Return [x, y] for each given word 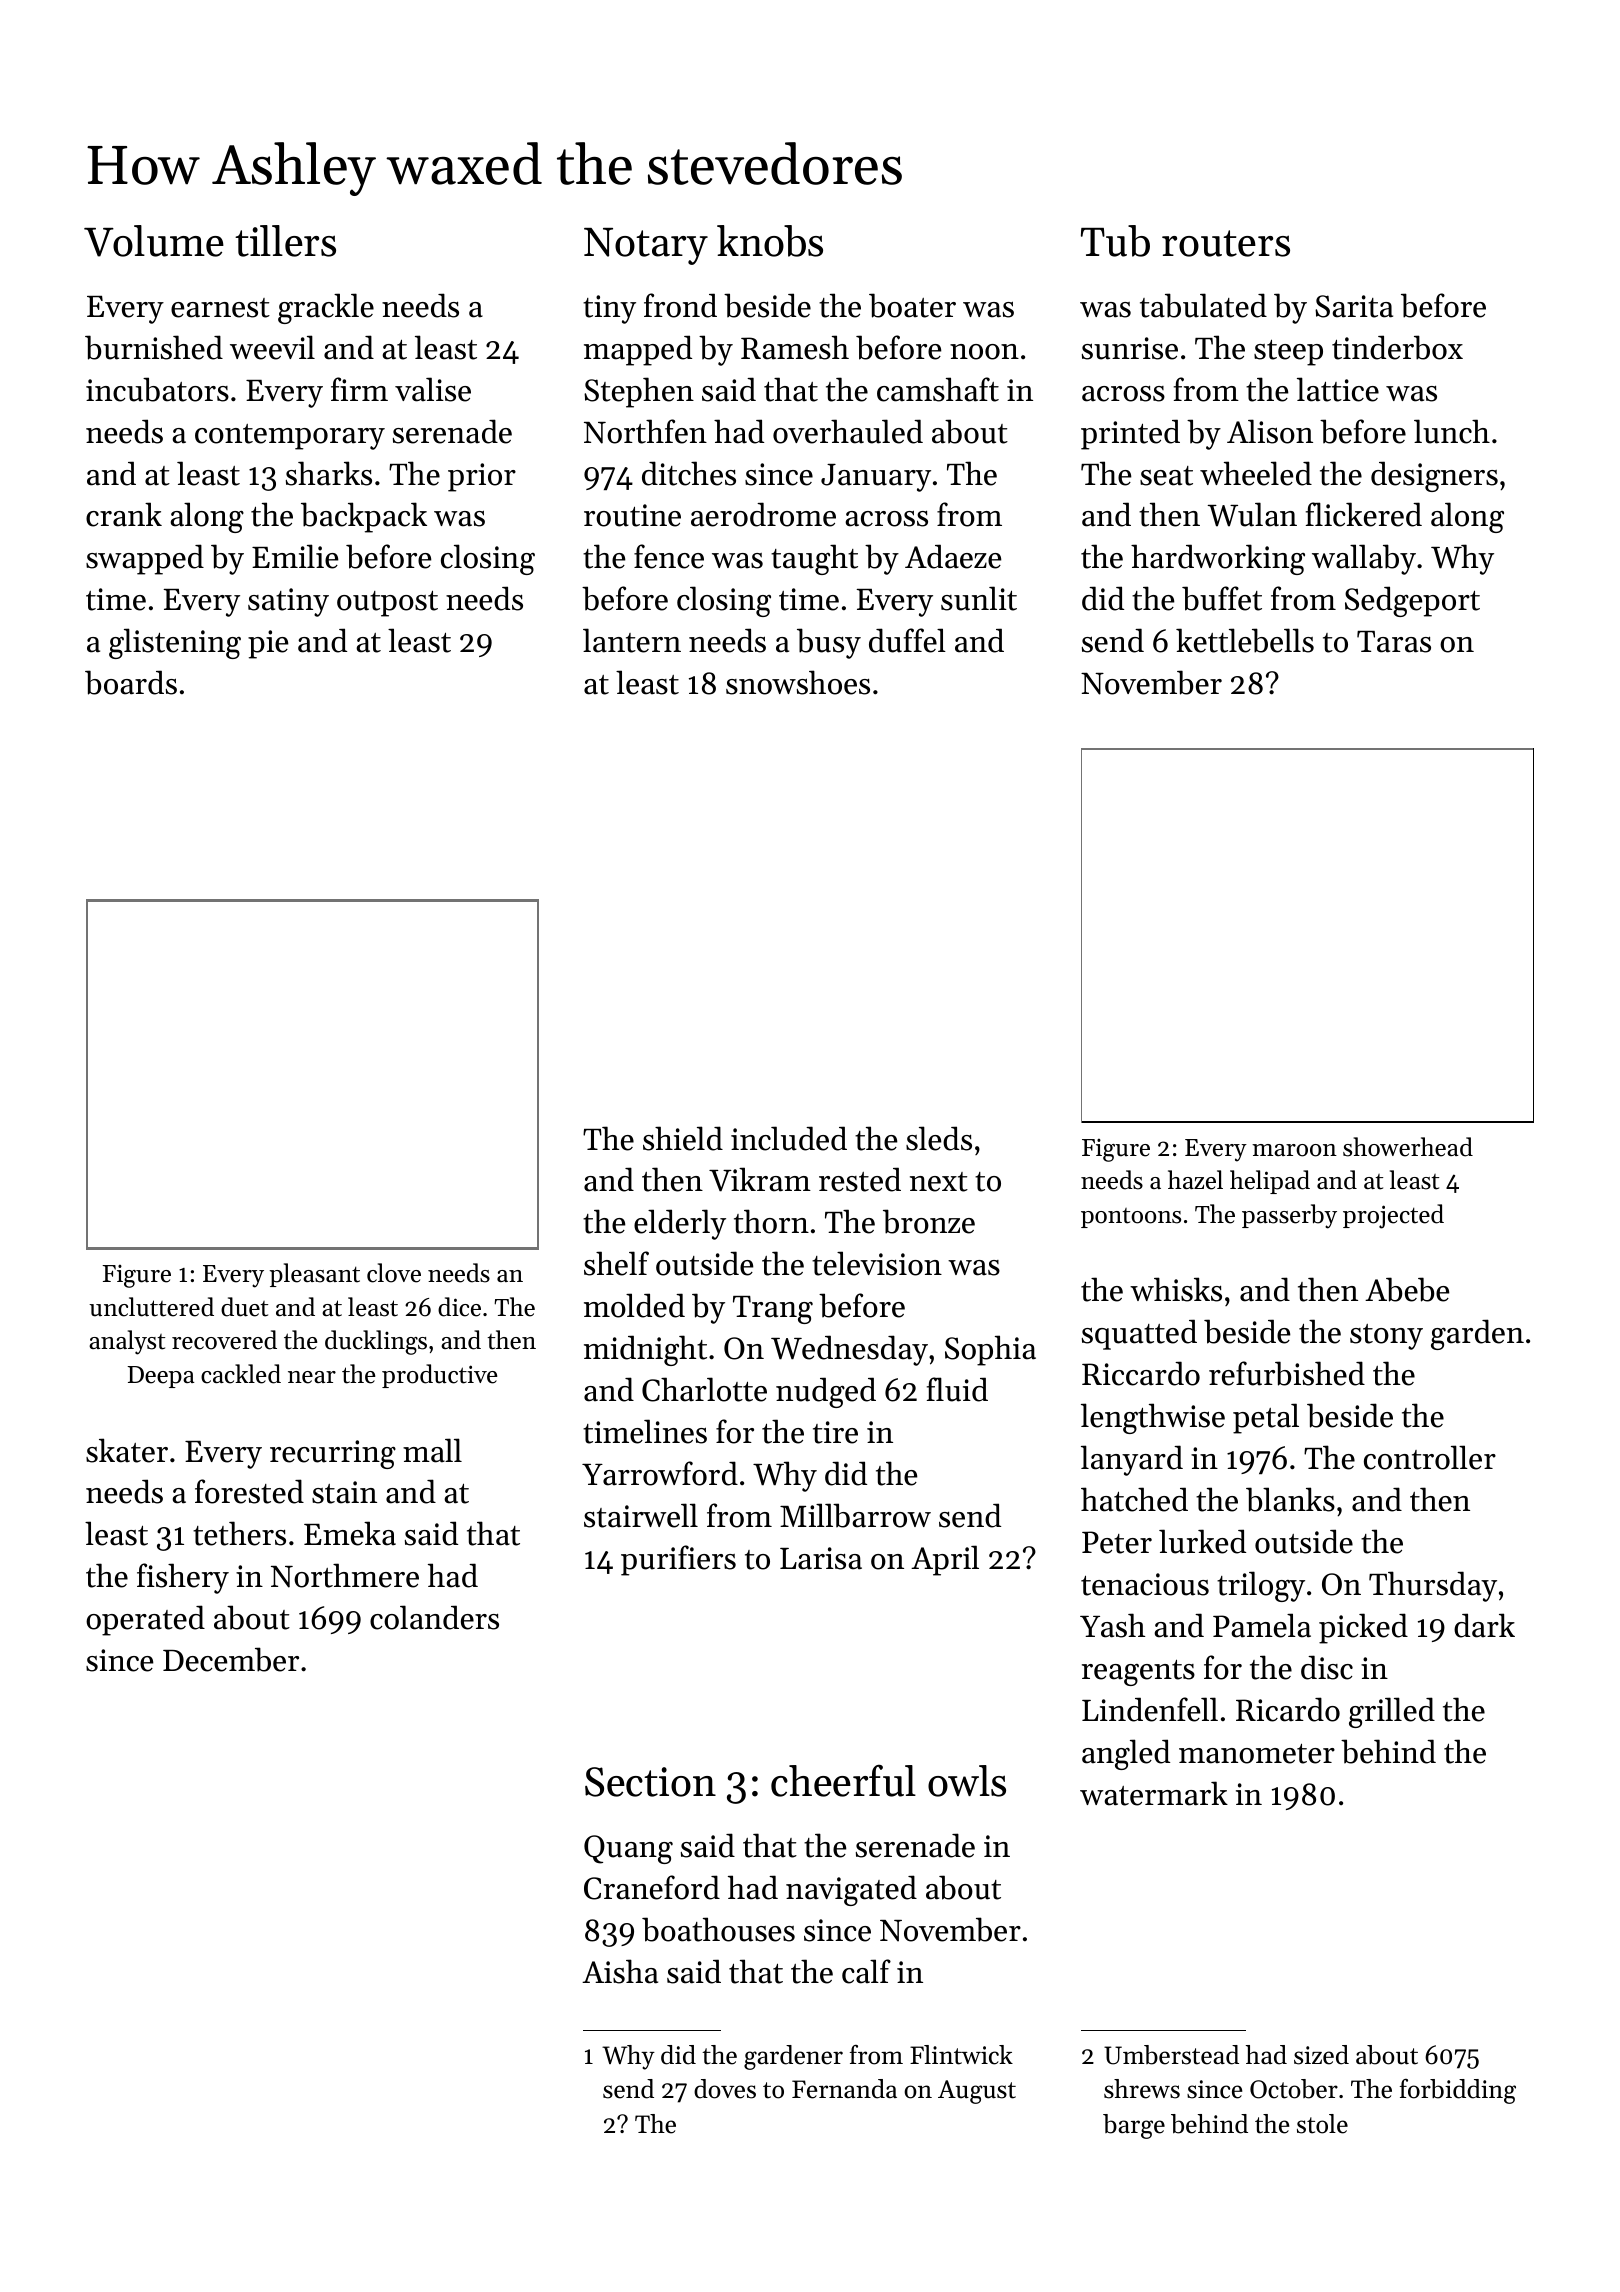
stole [1322, 2124]
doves [725, 2089]
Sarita [1354, 306]
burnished [154, 347]
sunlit [979, 598]
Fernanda [844, 2089]
